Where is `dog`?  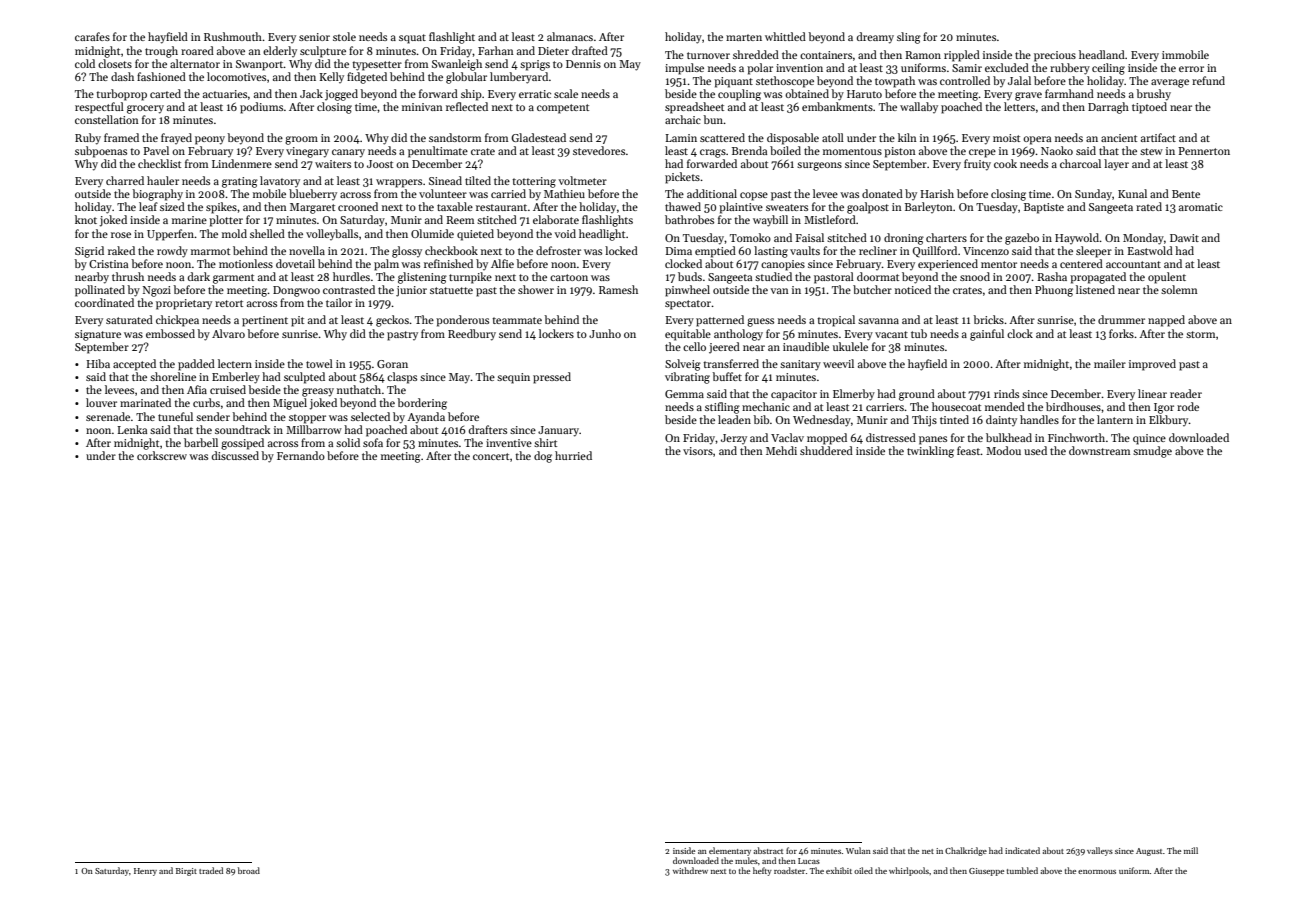
dog is located at coordinates (543, 457).
